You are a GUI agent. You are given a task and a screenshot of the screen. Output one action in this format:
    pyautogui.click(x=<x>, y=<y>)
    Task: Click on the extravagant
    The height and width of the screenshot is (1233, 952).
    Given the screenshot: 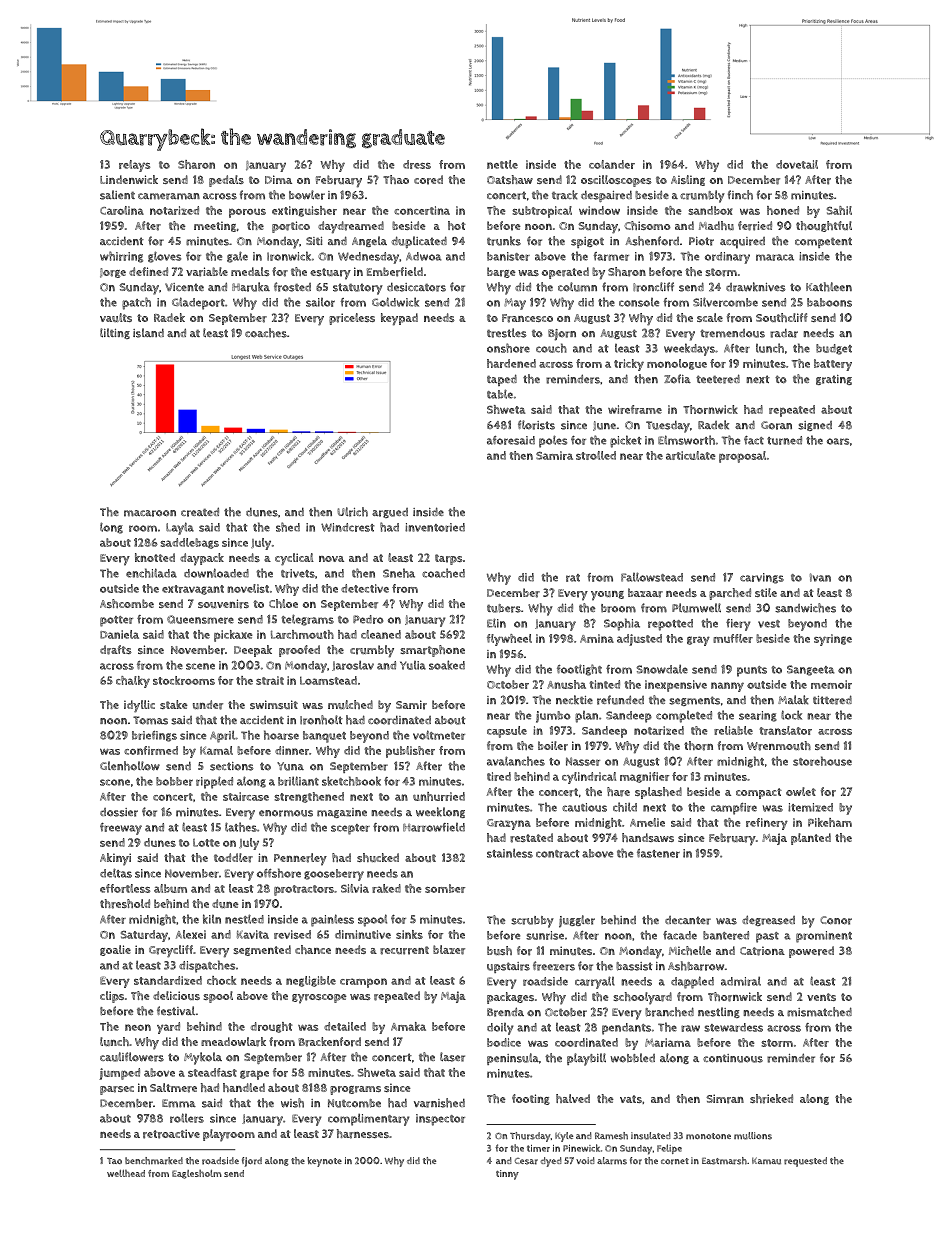 What is the action you would take?
    pyautogui.click(x=193, y=590)
